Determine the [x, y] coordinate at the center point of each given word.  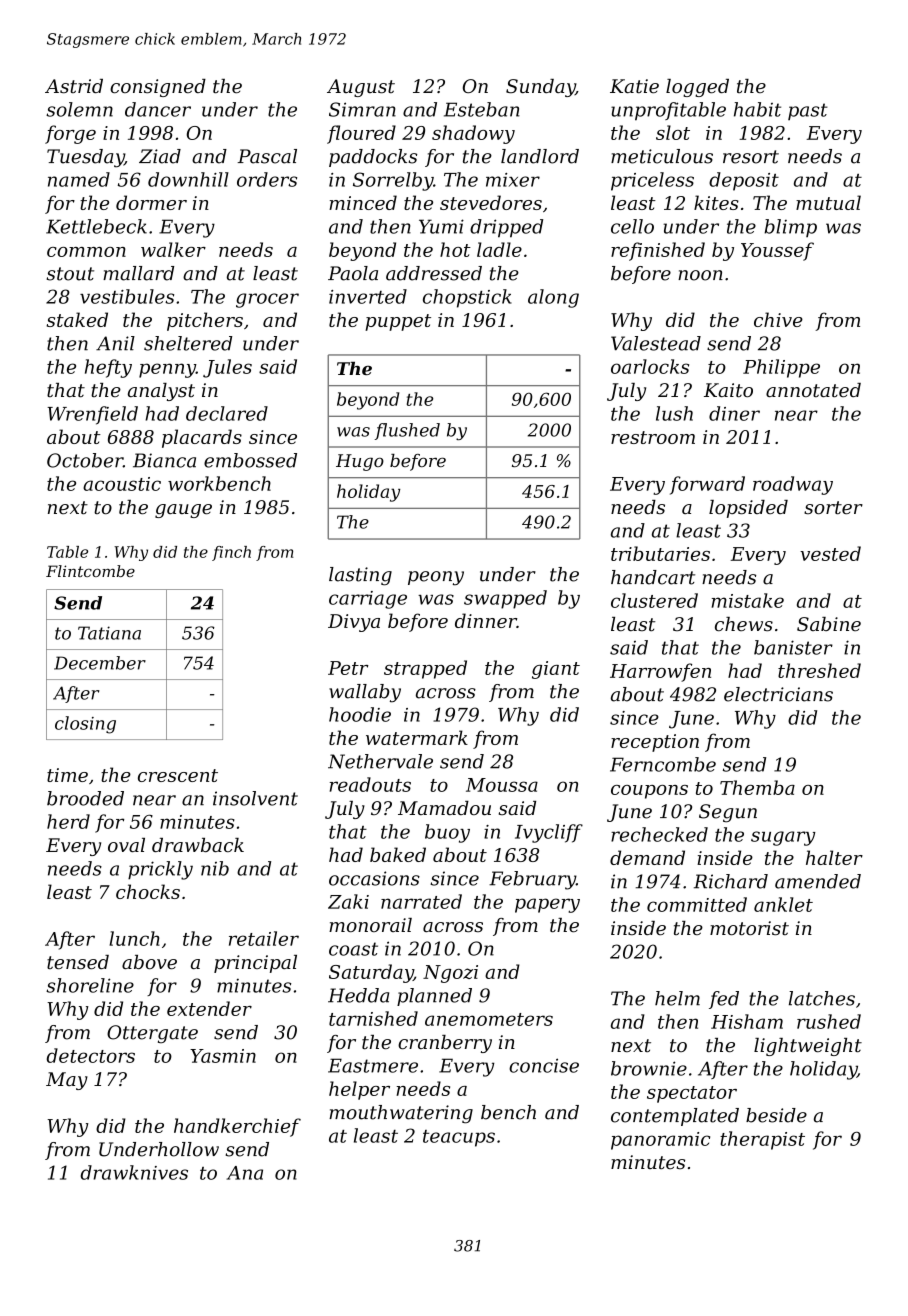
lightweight [808, 1047]
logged [697, 88]
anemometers [489, 1019]
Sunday [540, 88]
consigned [158, 88]
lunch [134, 938]
